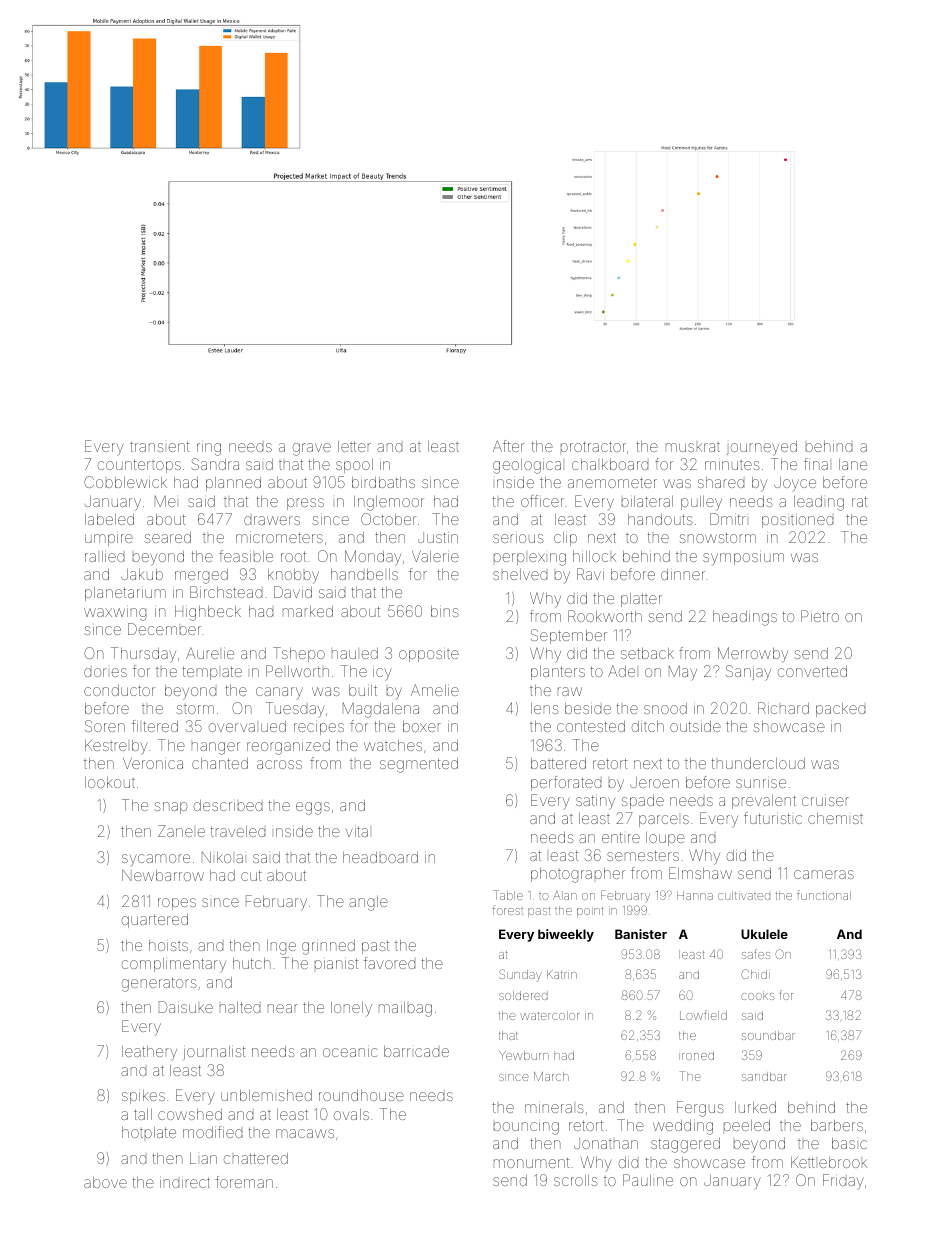 The width and height of the screenshot is (952, 1233). What do you see at coordinates (558, 673) in the screenshot?
I see `planters` at bounding box center [558, 673].
